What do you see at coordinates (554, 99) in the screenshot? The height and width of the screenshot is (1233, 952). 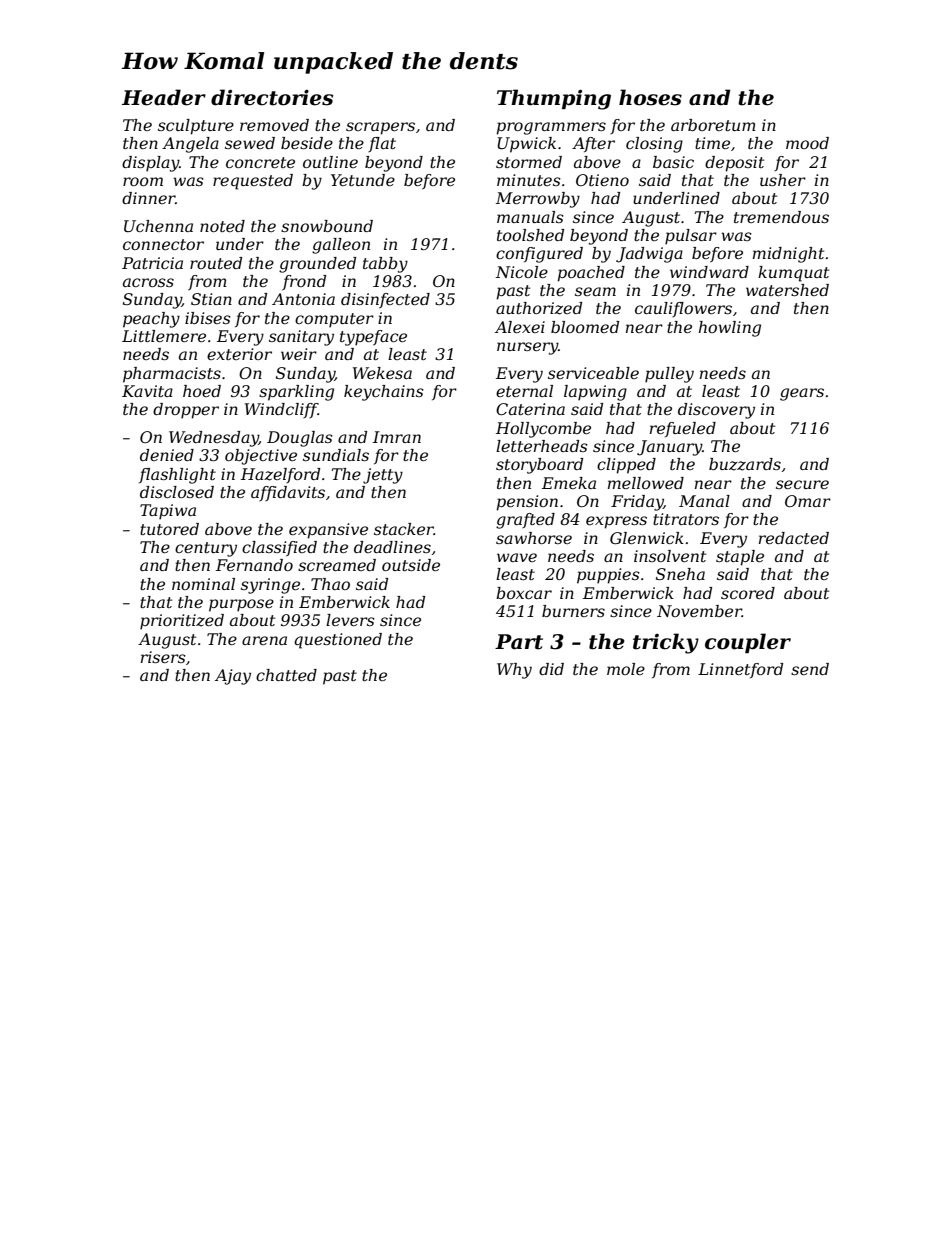 I see `Thumping` at bounding box center [554, 99].
